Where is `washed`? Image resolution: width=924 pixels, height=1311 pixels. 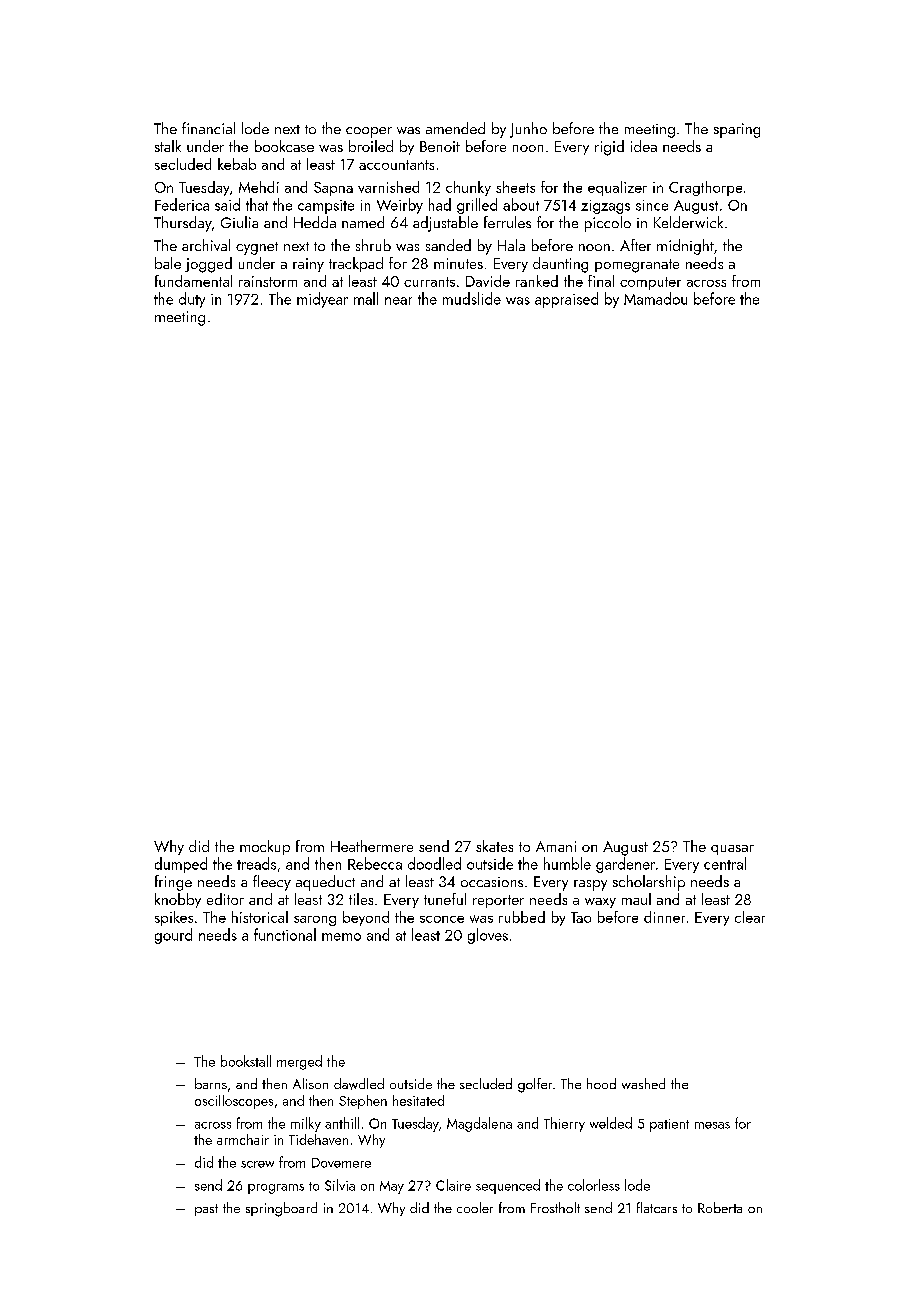
washed is located at coordinates (643, 1083).
